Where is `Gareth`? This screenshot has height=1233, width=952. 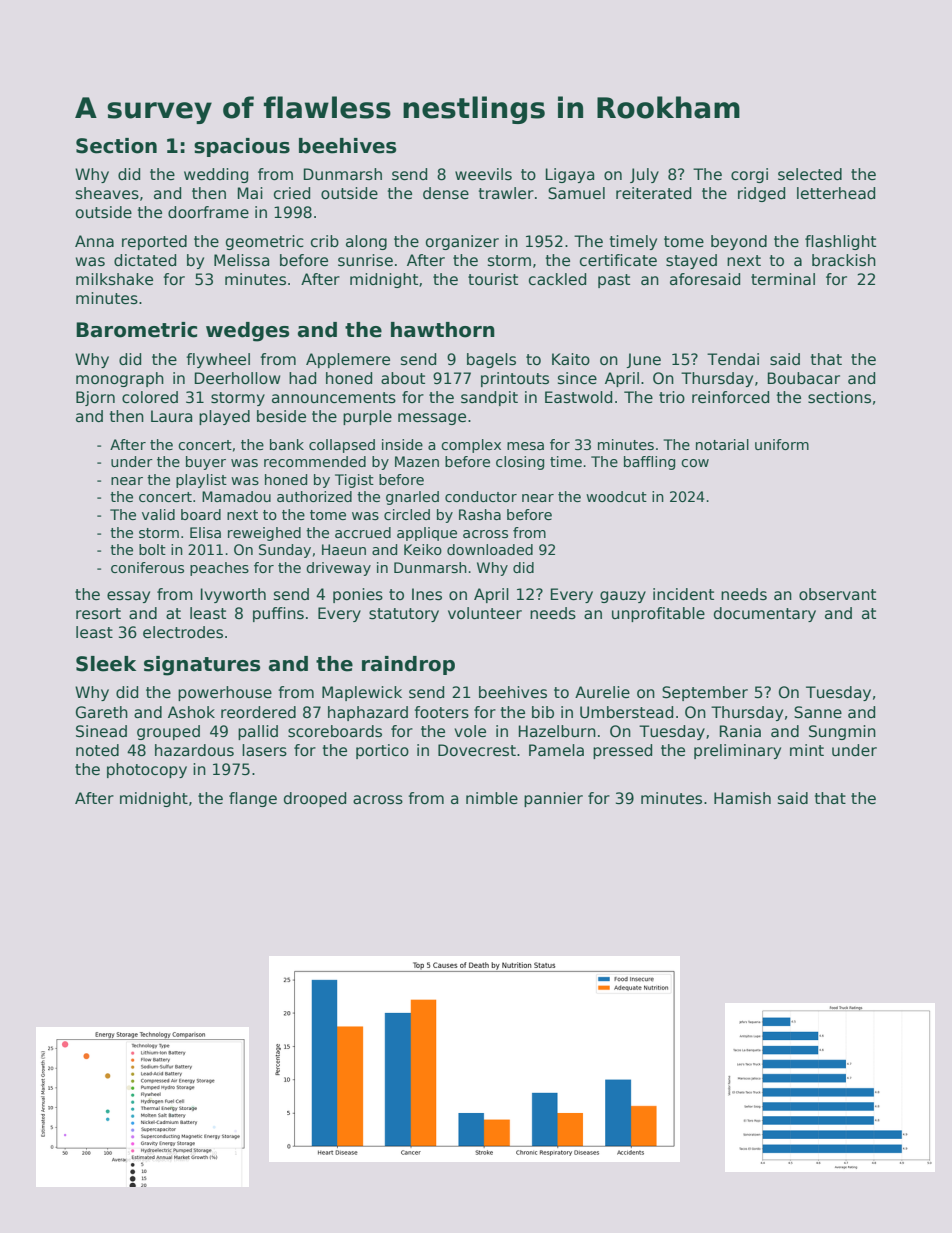
Gareth is located at coordinates (102, 712).
